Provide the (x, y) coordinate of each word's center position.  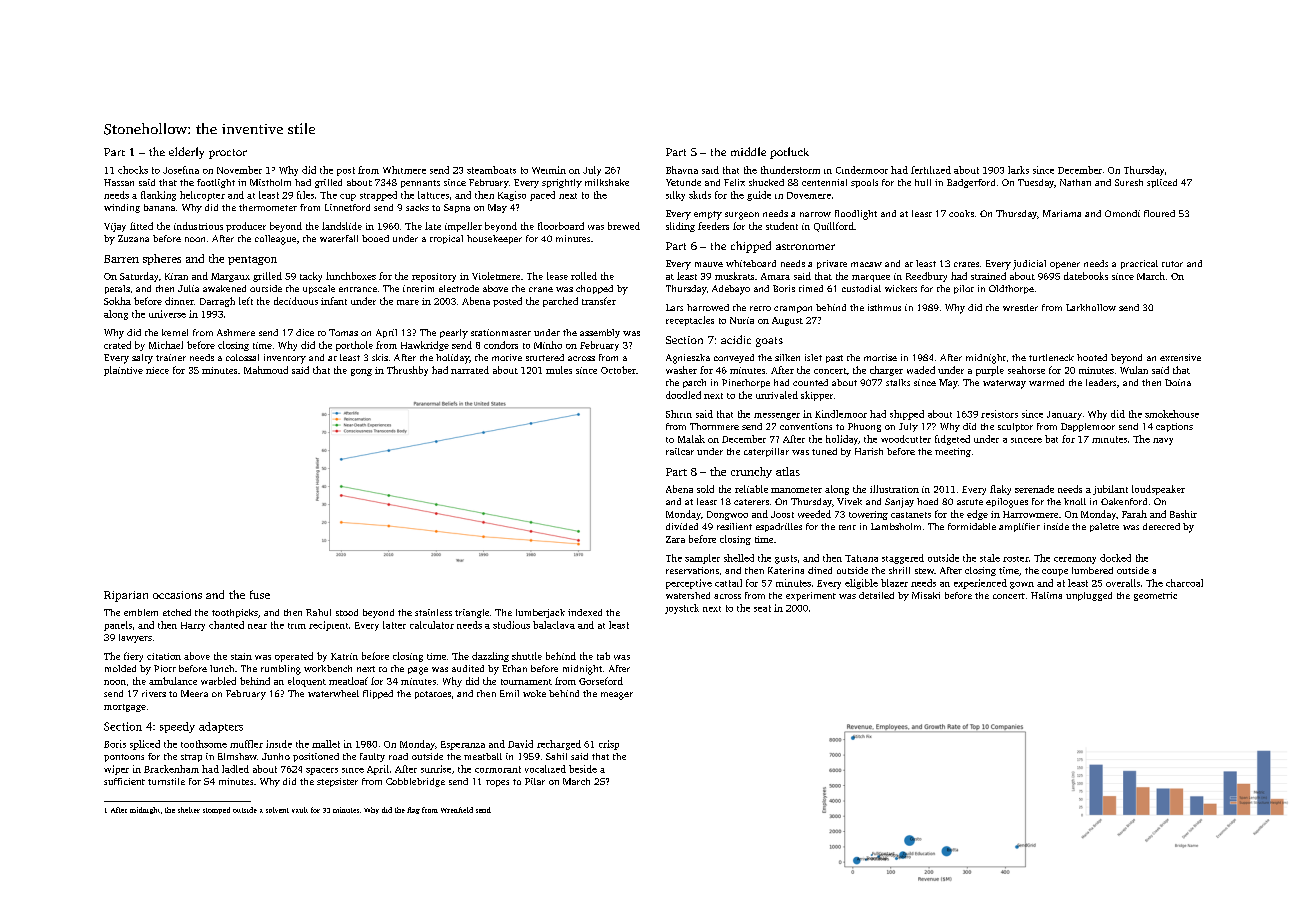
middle (748, 151)
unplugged (1089, 596)
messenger (777, 416)
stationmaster (501, 332)
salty (142, 359)
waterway (1004, 384)
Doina (1178, 382)
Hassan (119, 182)
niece (157, 370)
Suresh (1129, 182)
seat (762, 608)
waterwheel (333, 693)
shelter (189, 810)
